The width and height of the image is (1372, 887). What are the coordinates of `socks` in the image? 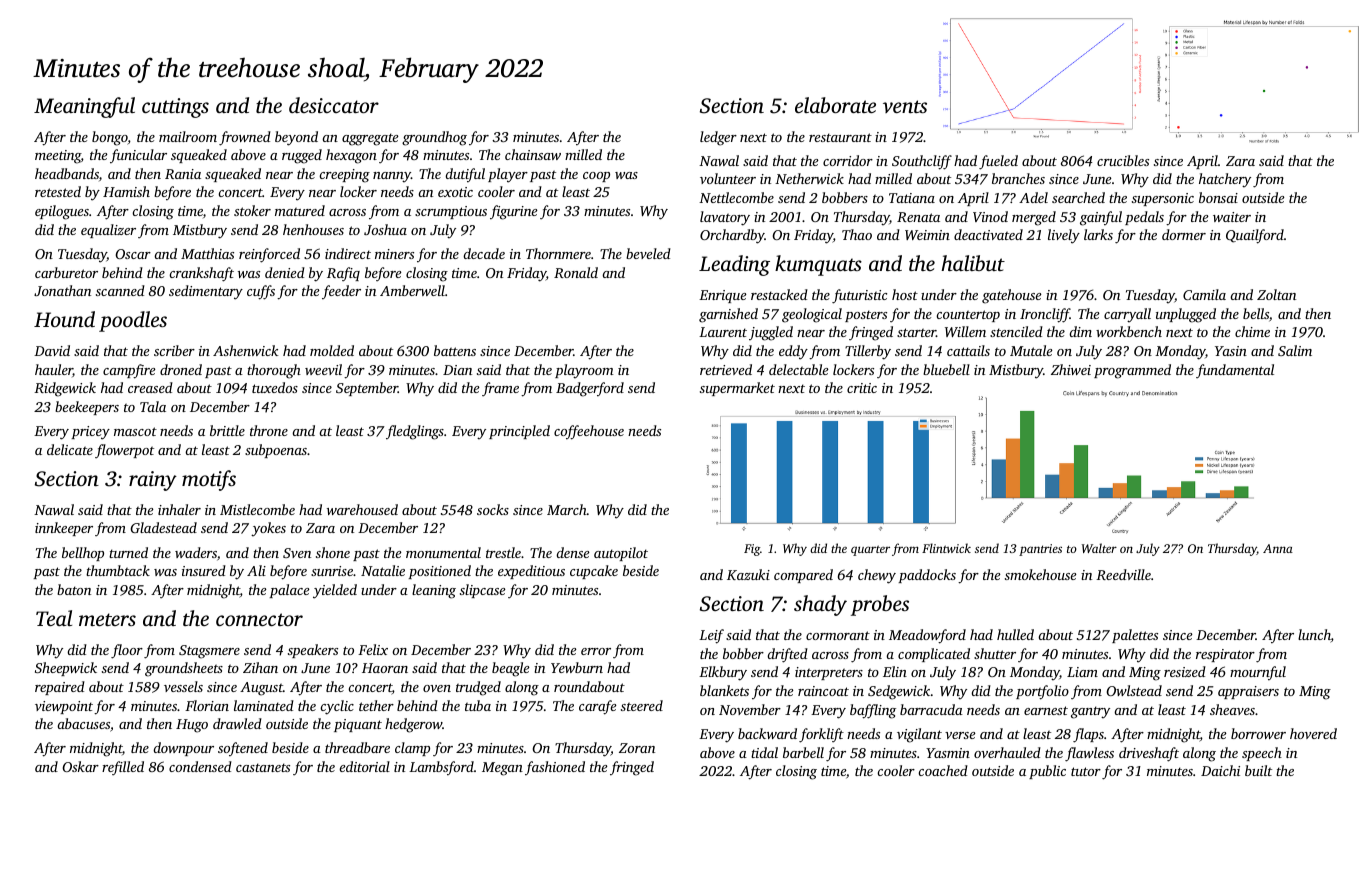 It's located at (493, 509).
